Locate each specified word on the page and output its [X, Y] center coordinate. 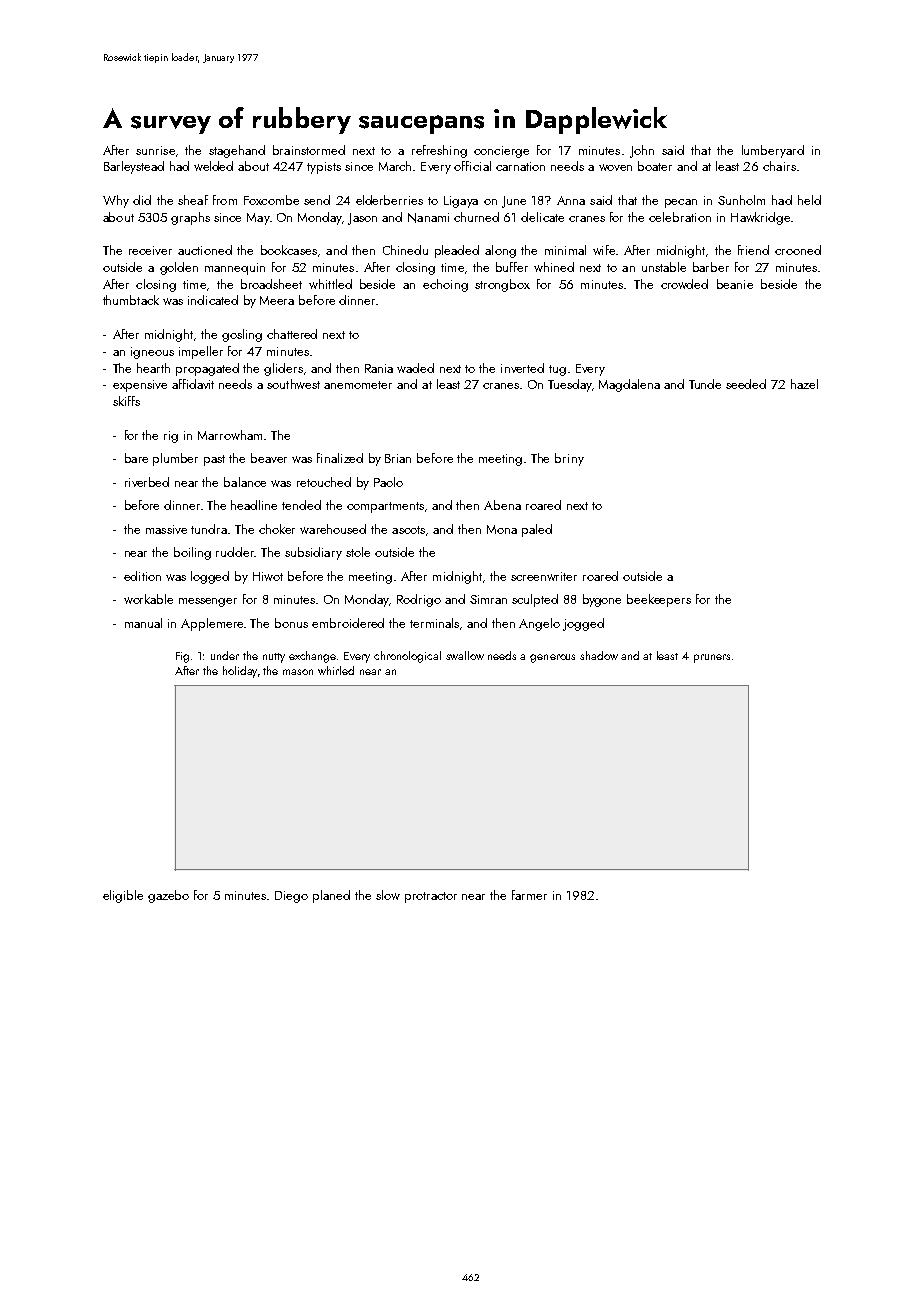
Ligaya [461, 202]
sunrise [155, 150]
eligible [123, 896]
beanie [735, 284]
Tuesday [570, 385]
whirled [336, 670]
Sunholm [741, 200]
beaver [269, 458]
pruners [712, 658]
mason [298, 672]
